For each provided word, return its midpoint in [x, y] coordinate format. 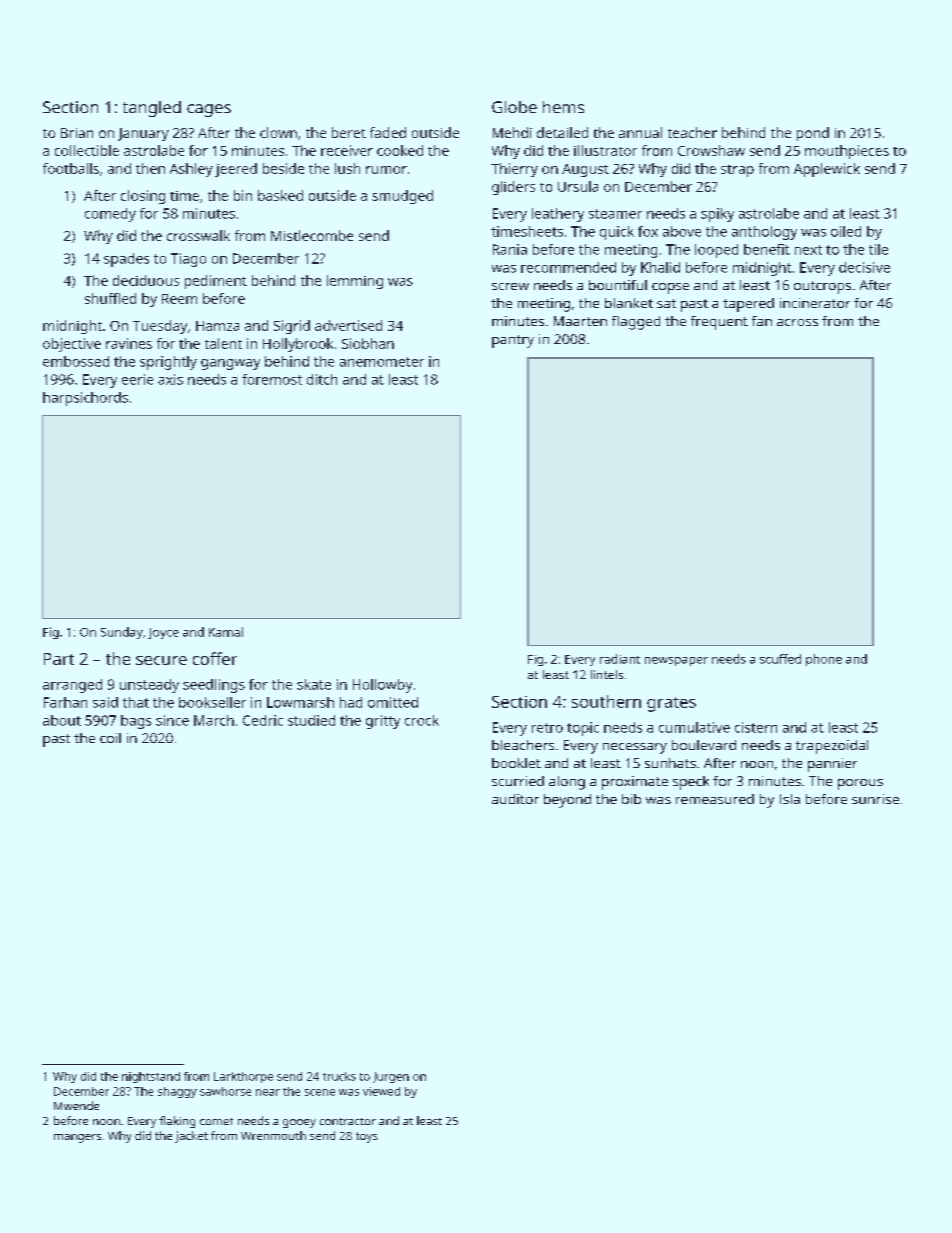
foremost [272, 379]
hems [563, 107]
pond [813, 134]
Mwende [76, 1105]
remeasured [715, 799]
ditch [322, 379]
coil [110, 738]
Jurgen [391, 1077]
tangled [152, 109]
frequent [719, 323]
